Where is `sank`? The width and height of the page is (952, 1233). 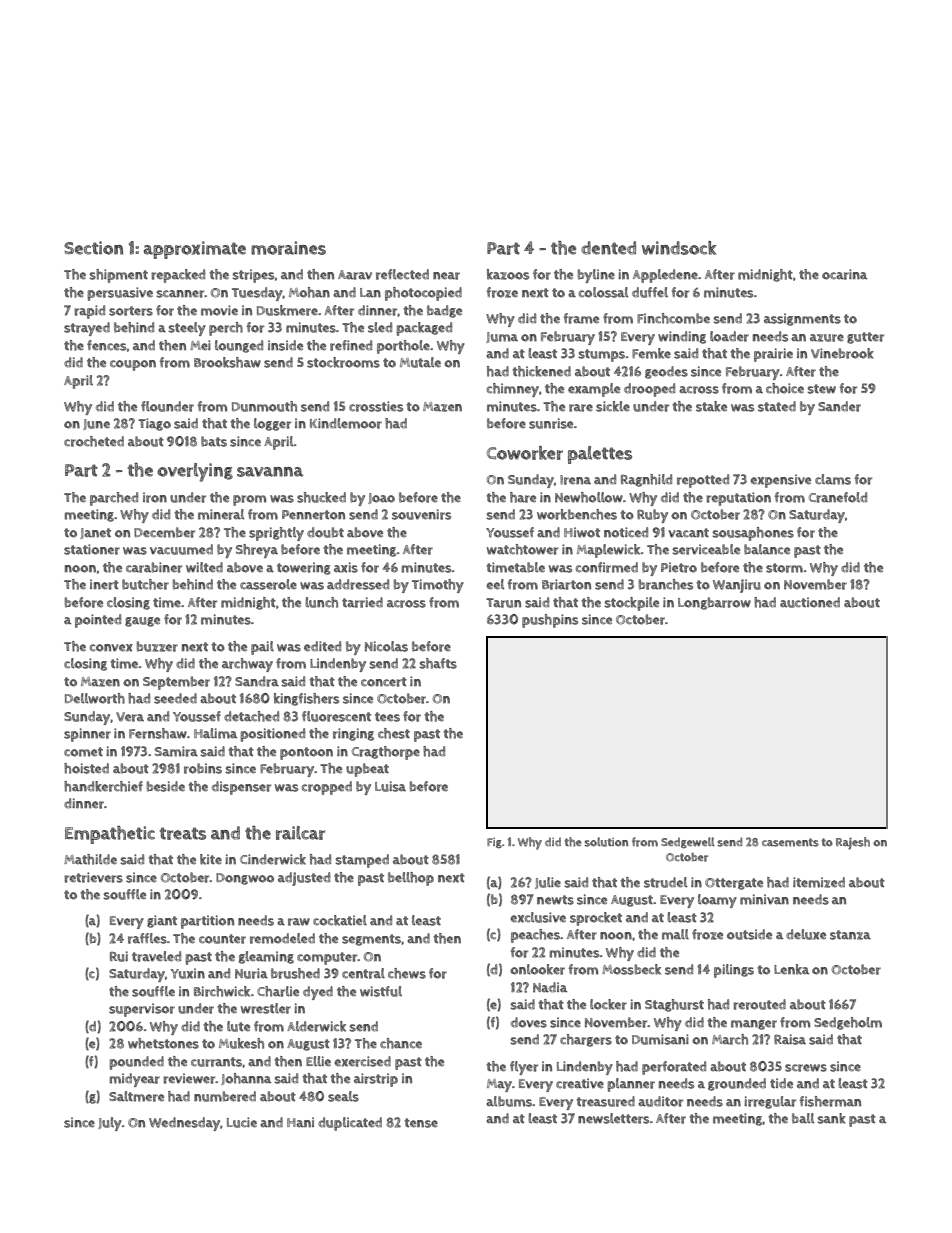
sank is located at coordinates (831, 1118).
